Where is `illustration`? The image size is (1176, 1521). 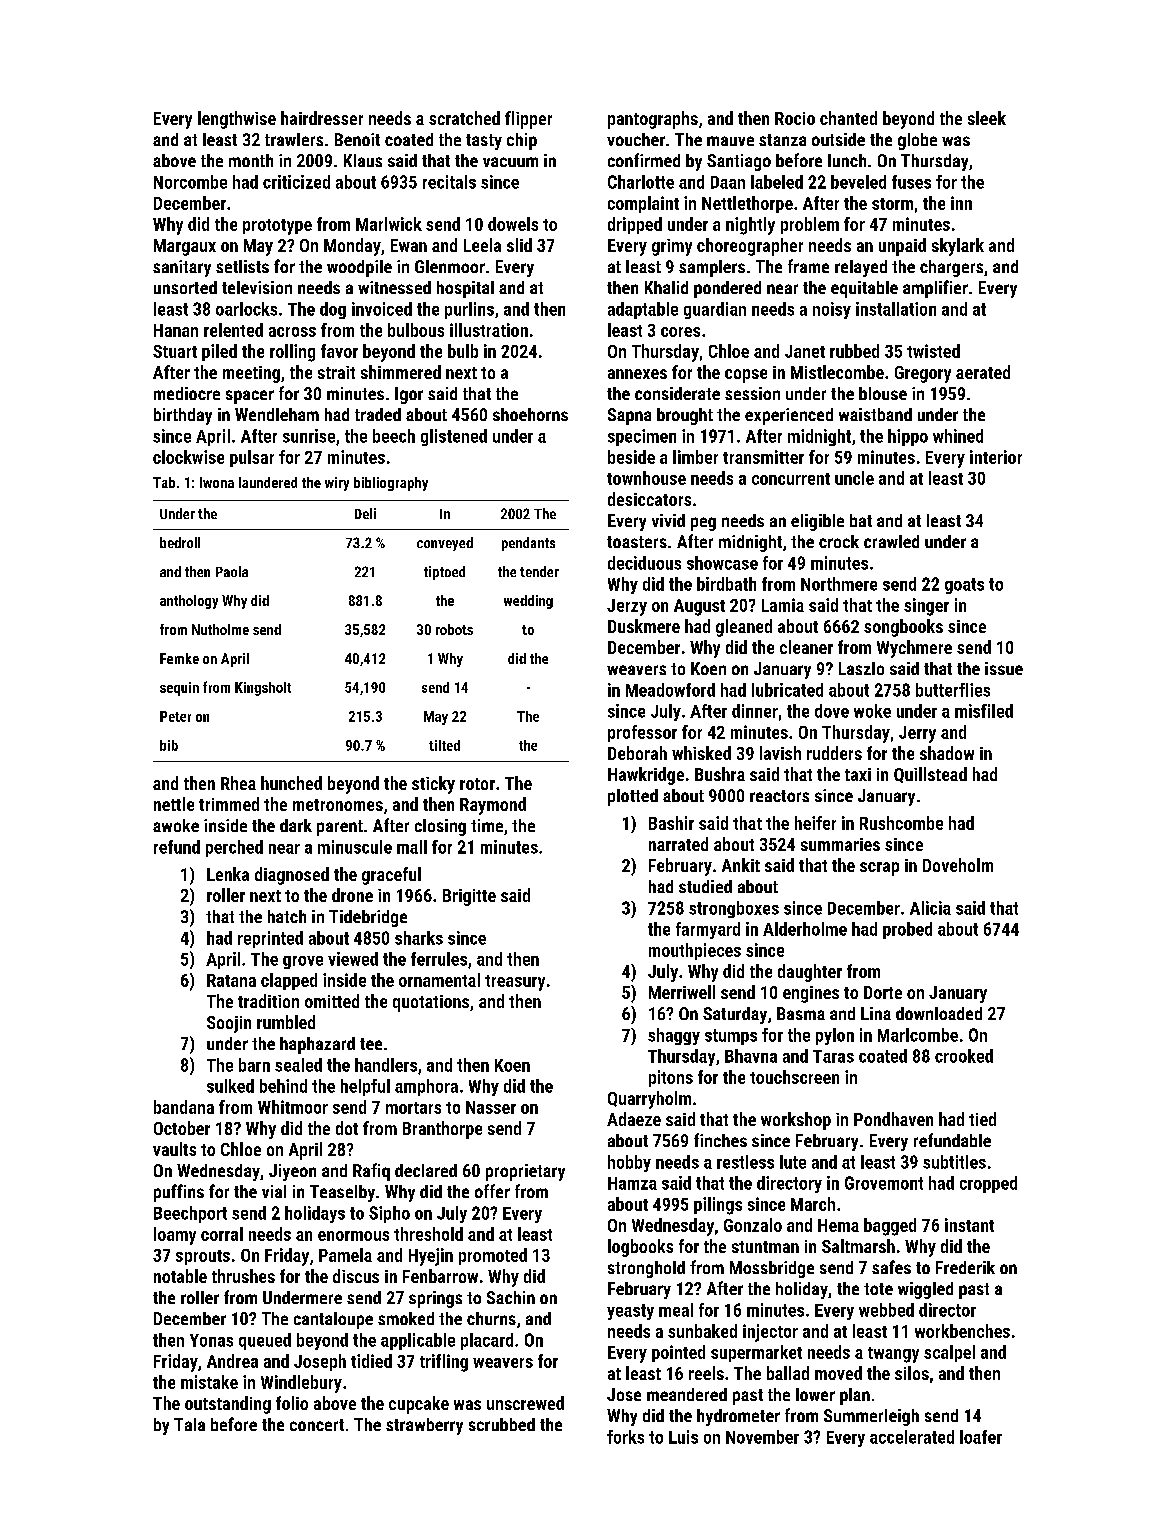
illustration is located at coordinates (489, 330).
